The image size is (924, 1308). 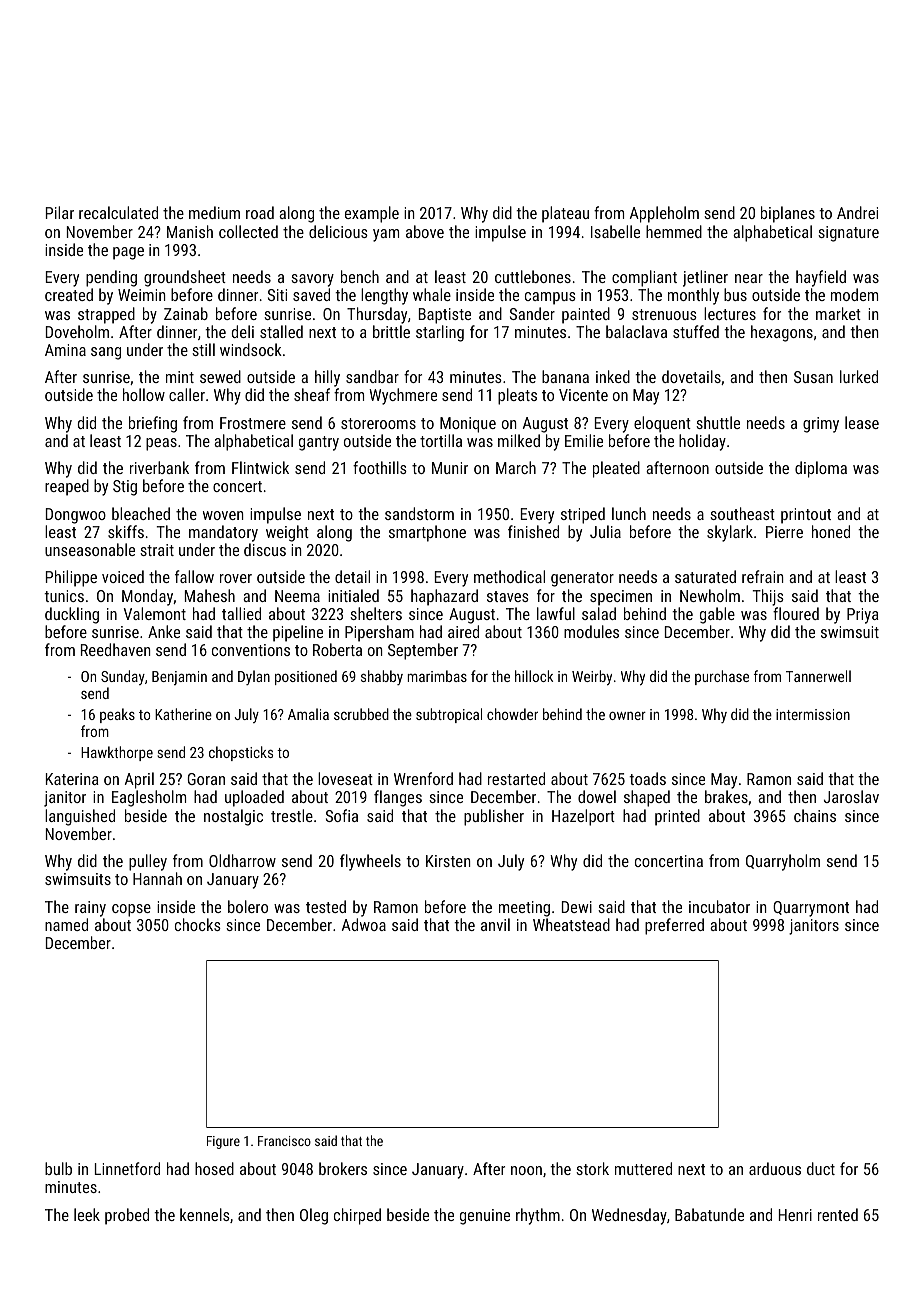 I want to click on purchase, so click(x=722, y=677).
